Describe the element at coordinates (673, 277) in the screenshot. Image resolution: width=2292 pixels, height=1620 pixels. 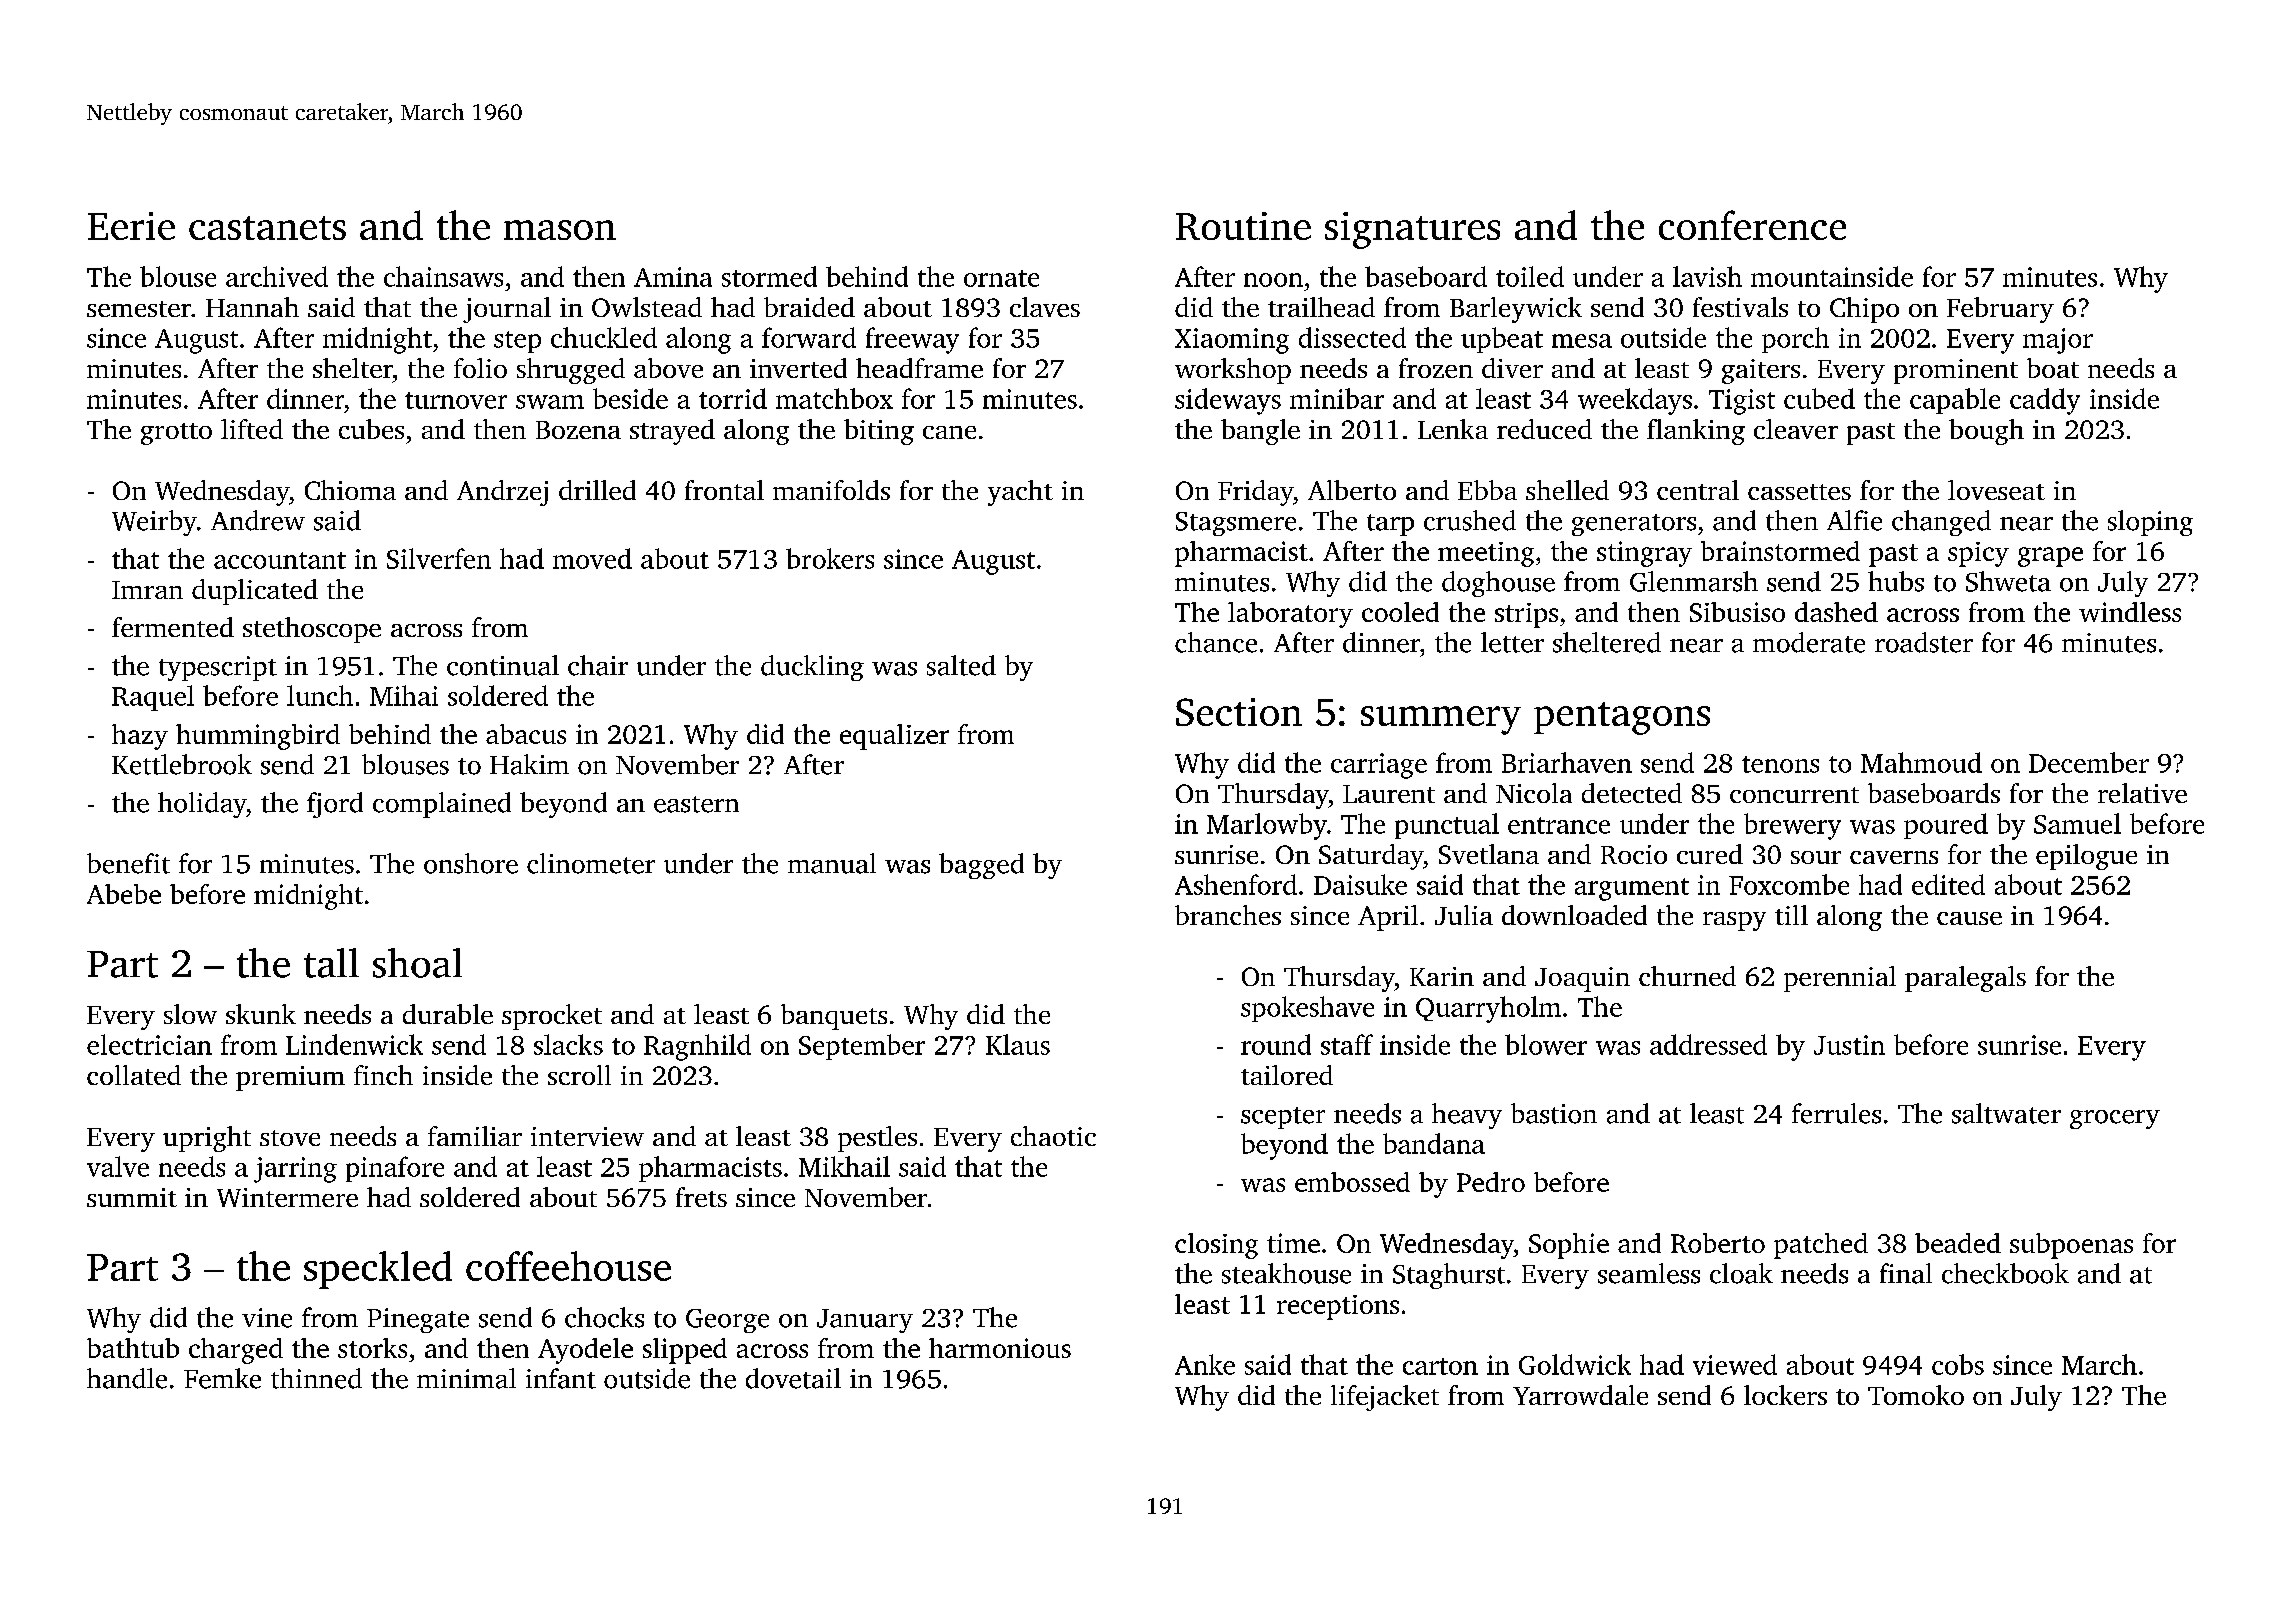
I see `Amina` at that location.
